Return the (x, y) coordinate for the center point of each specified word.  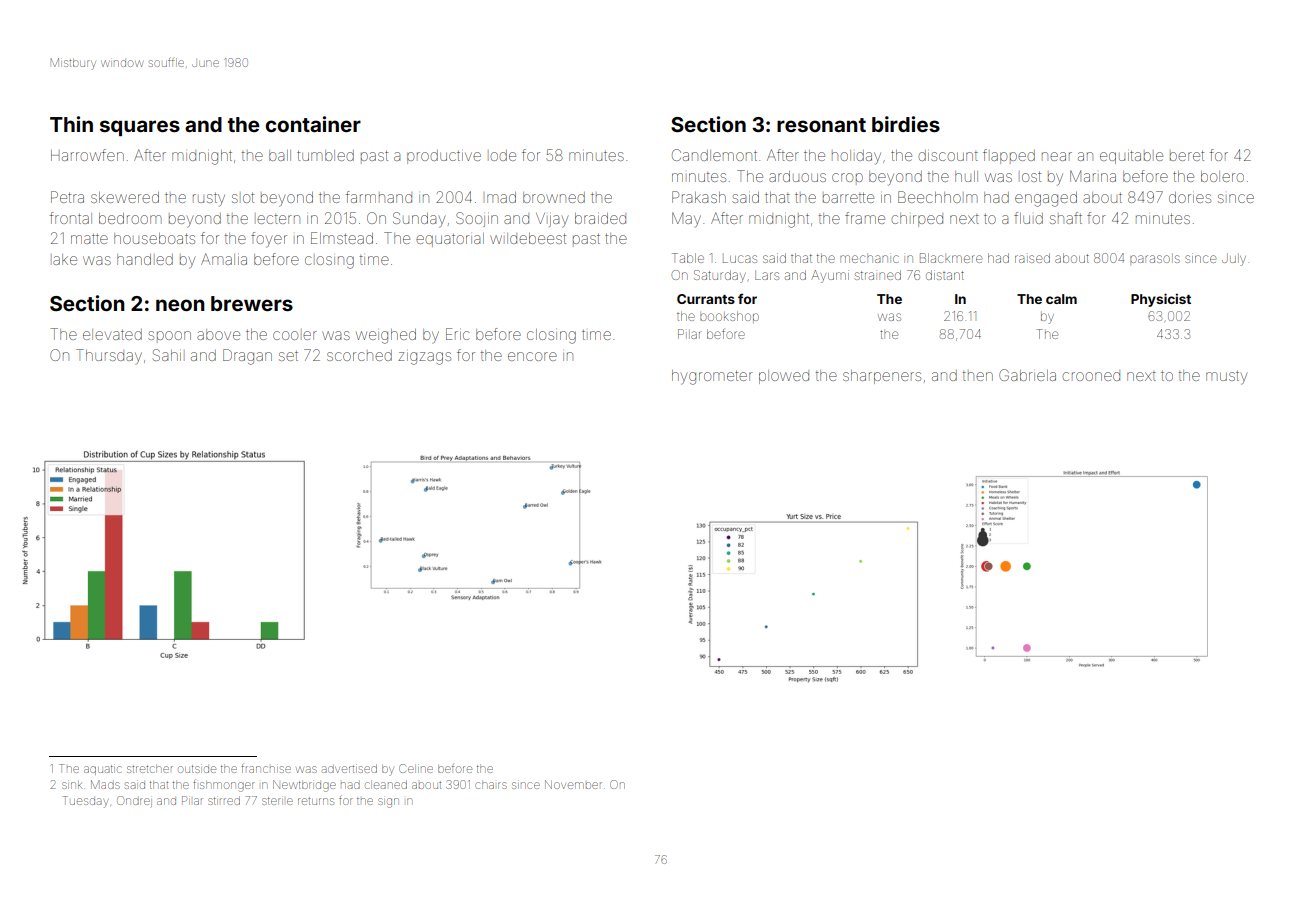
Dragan (247, 357)
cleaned (386, 784)
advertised (349, 768)
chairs (491, 785)
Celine (416, 768)
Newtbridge (304, 786)
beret (1187, 155)
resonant (821, 125)
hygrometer (712, 377)
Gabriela (1027, 375)
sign (388, 803)
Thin (71, 124)
